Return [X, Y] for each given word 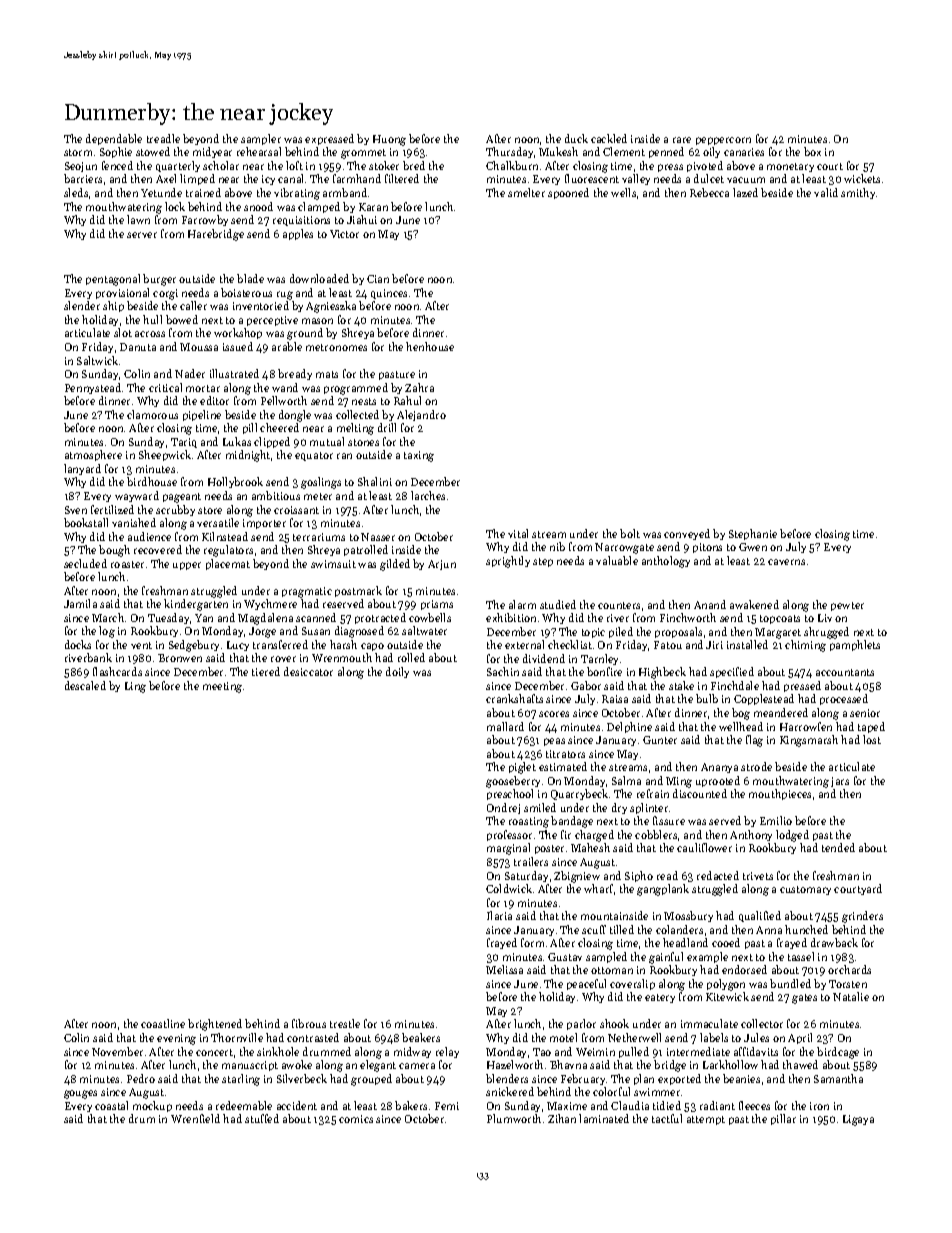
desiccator [308, 671]
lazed [745, 192]
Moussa [199, 347]
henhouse [430, 346]
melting [355, 429]
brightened [215, 1025]
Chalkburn [512, 165]
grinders [862, 917]
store [210, 510]
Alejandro [421, 415]
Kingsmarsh [809, 741]
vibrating [297, 194]
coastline [163, 1023]
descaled [85, 685]
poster [549, 849]
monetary [790, 167]
